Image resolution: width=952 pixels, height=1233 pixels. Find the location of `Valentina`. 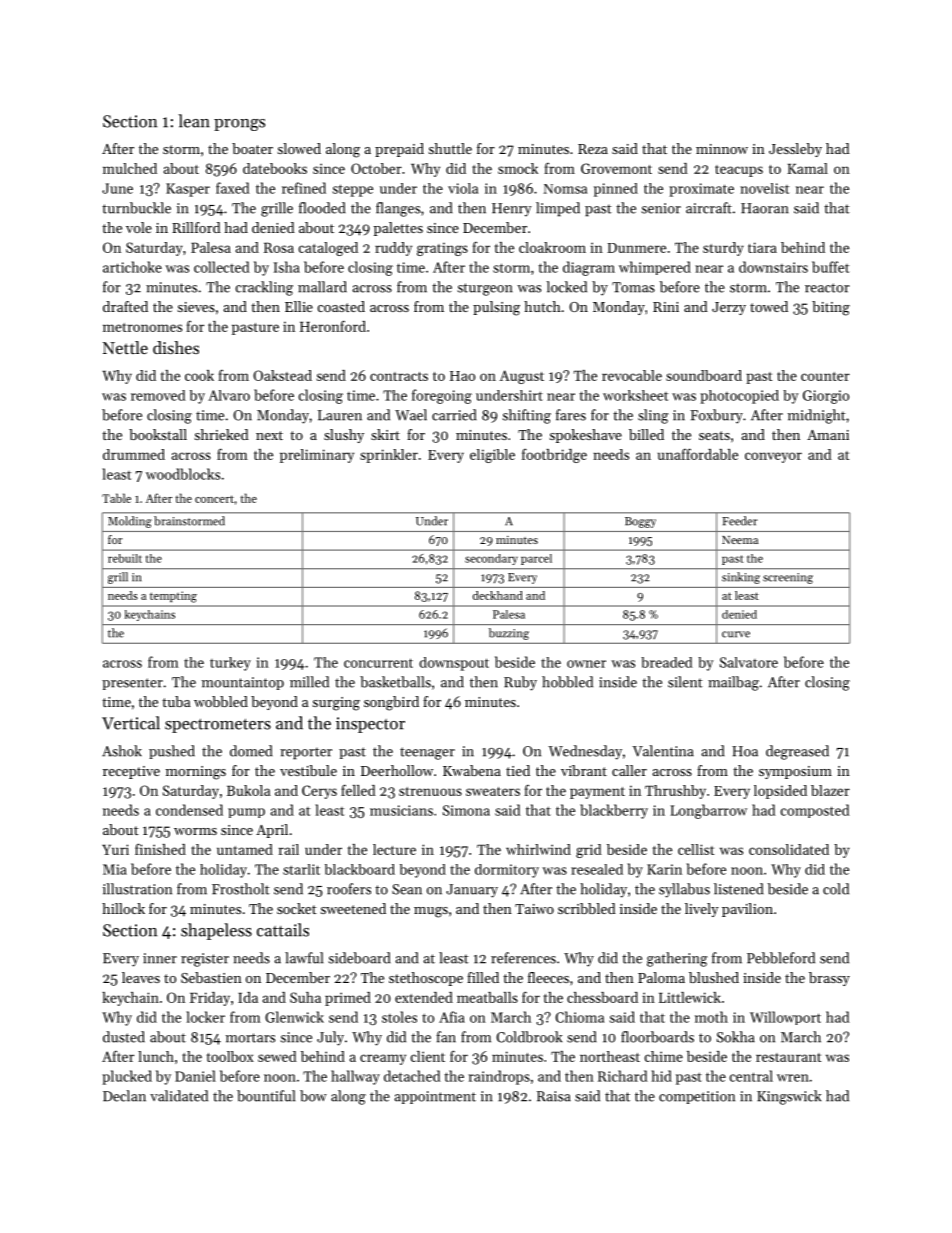

Valentina is located at coordinates (663, 751).
